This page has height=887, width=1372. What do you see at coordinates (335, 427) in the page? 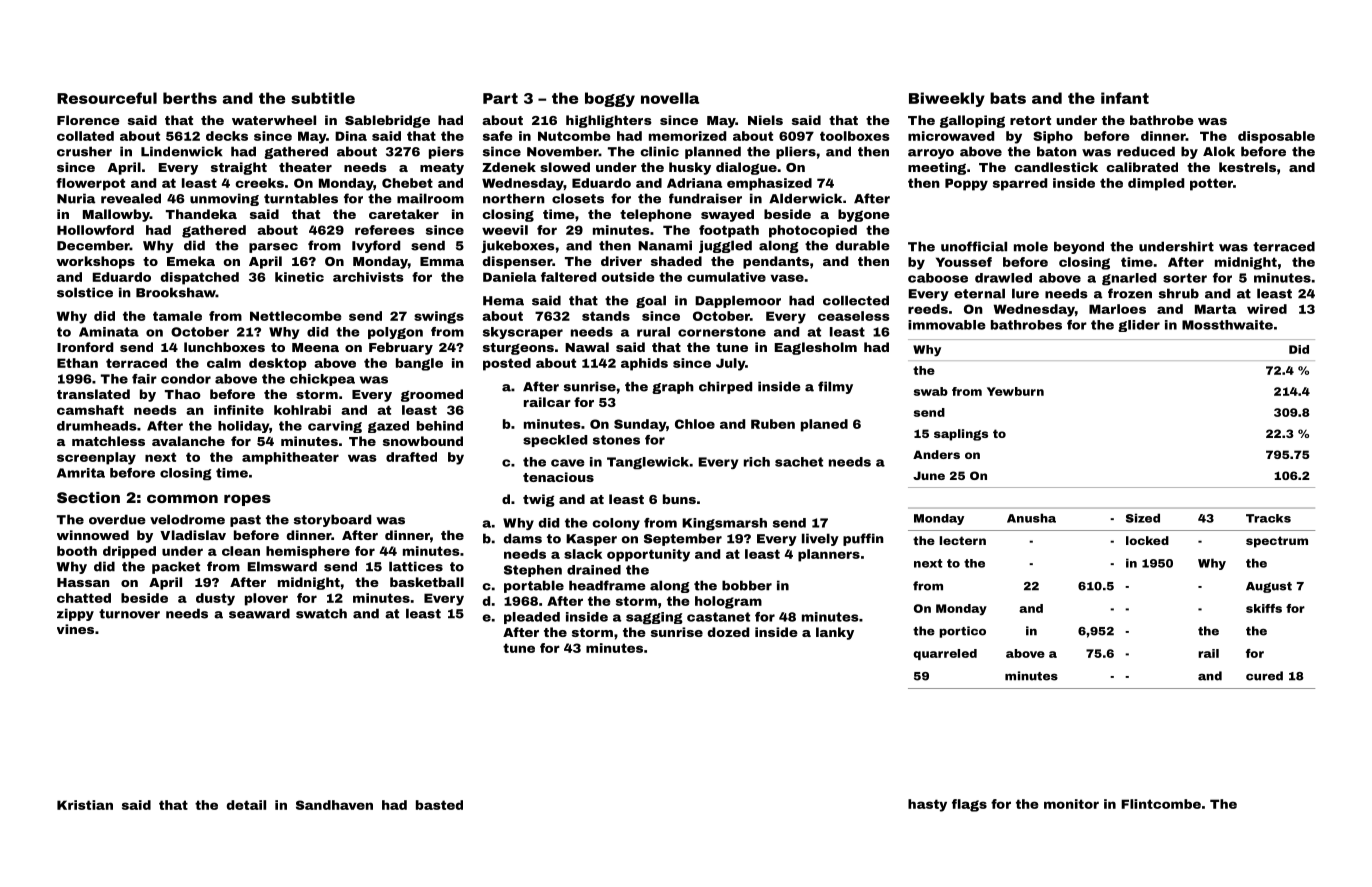
I see `carving` at bounding box center [335, 427].
